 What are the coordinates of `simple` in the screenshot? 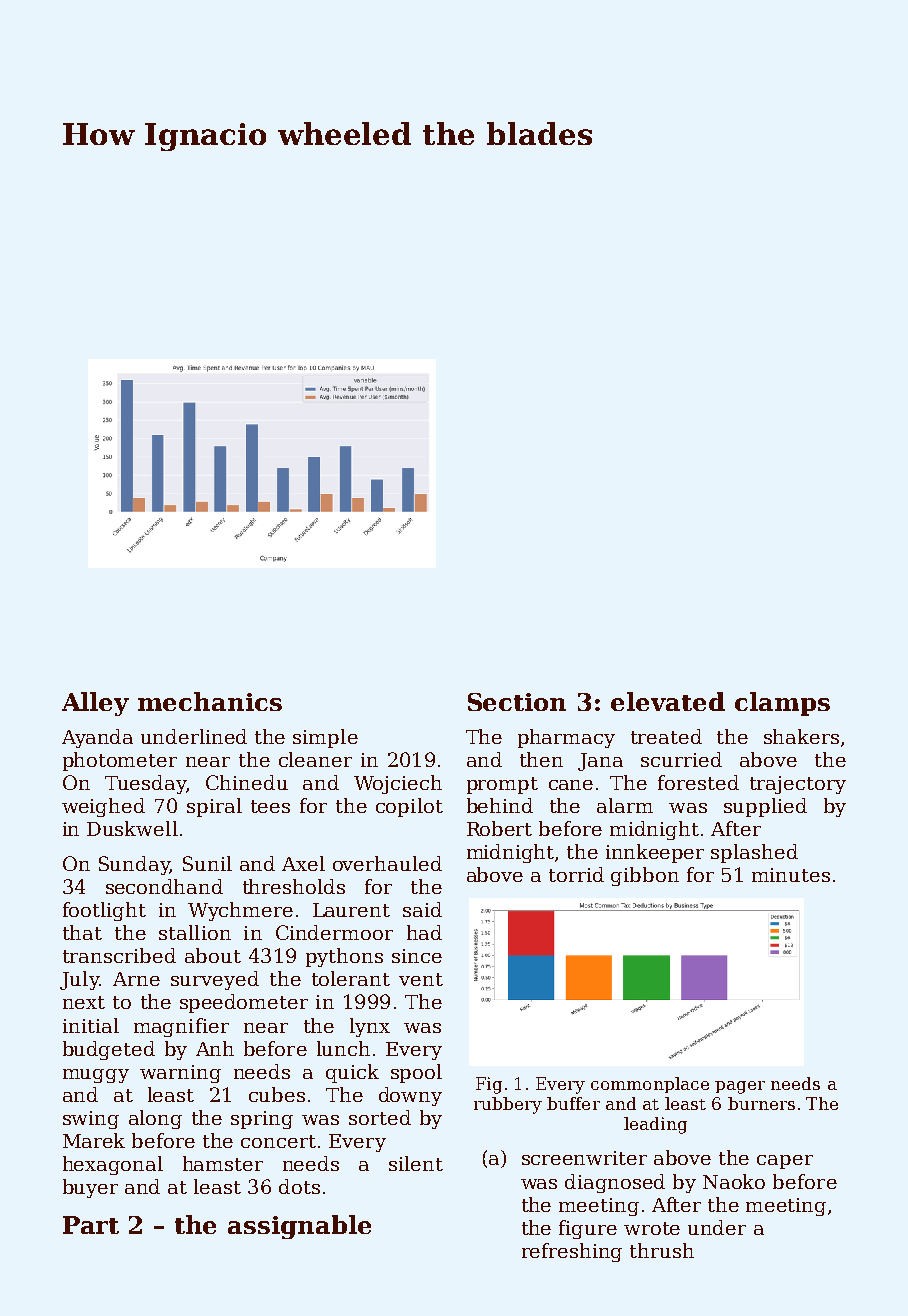 It's located at (325, 738).
